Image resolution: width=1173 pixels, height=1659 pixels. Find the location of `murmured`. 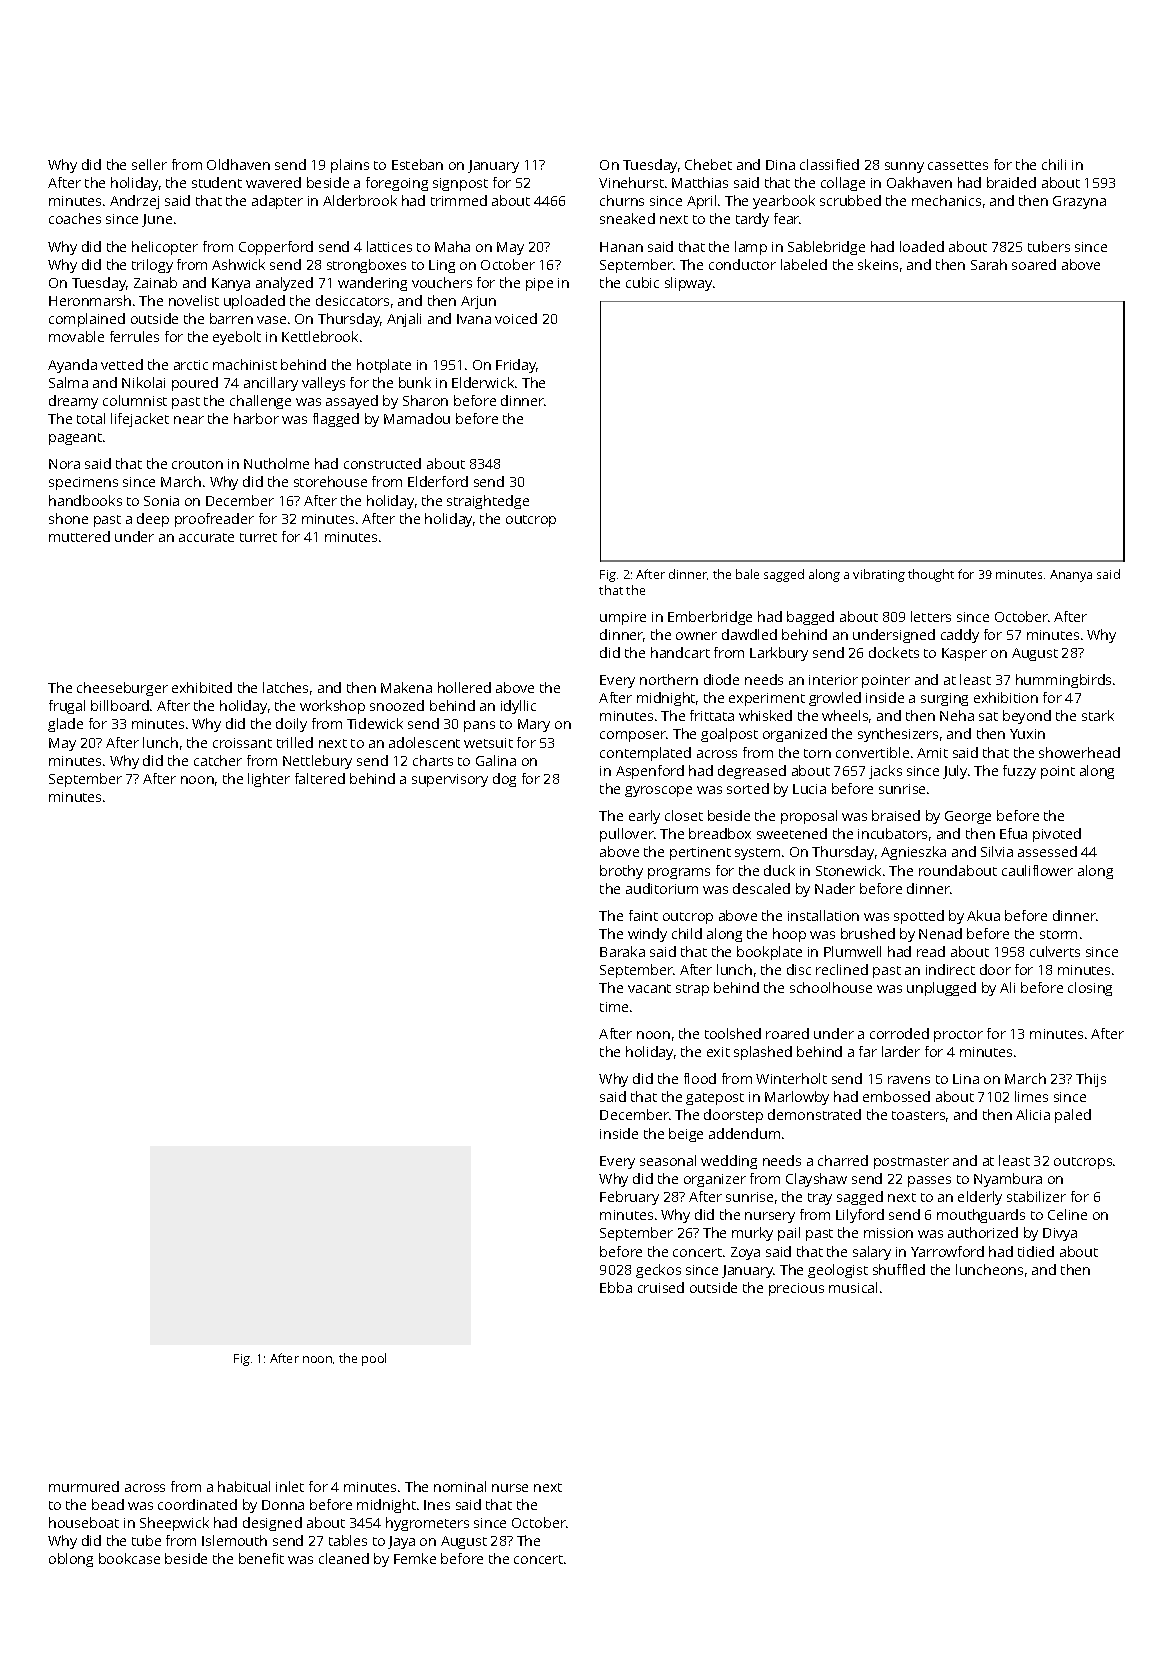

murmured is located at coordinates (84, 1486).
